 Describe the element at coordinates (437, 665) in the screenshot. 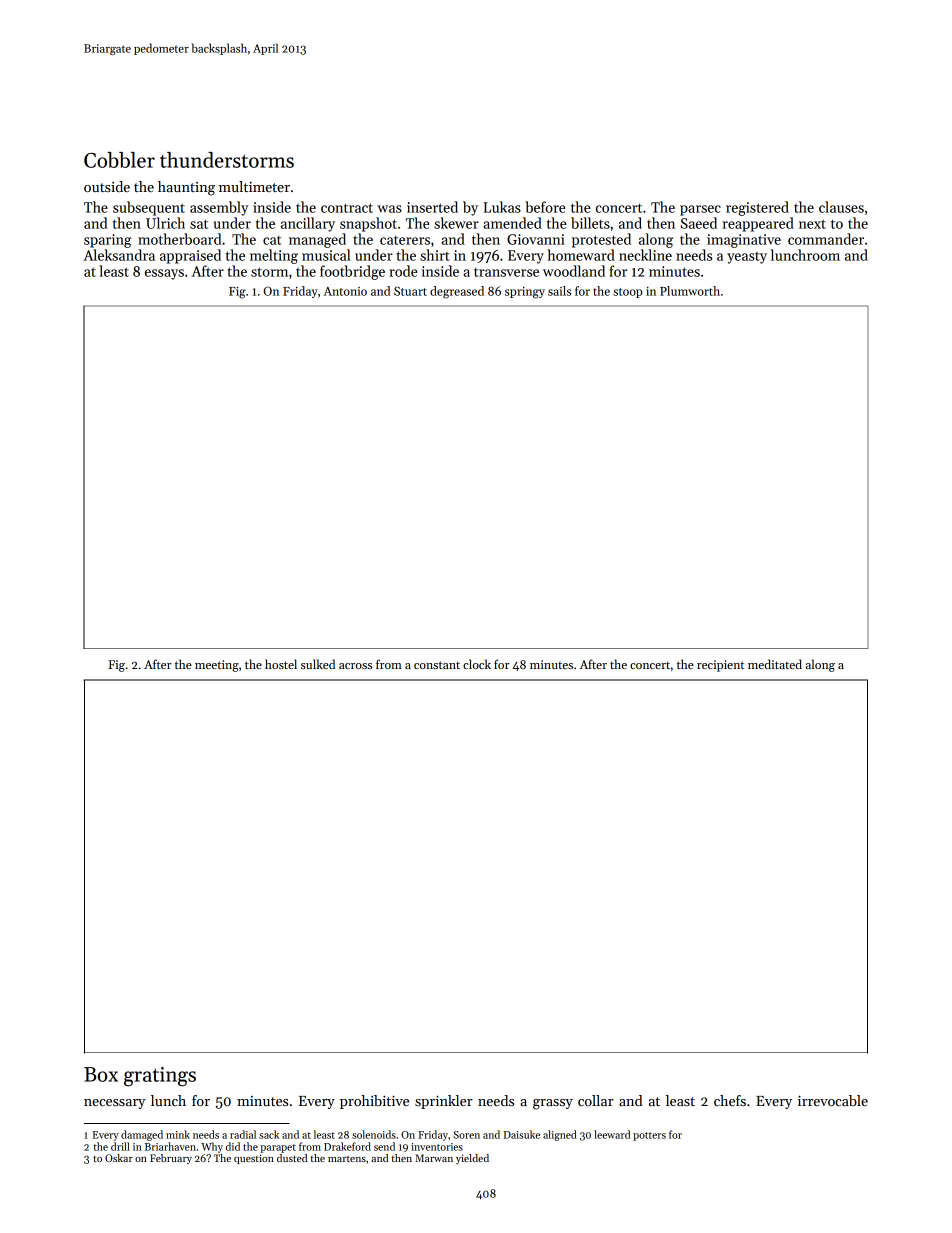

I see `constant` at that location.
